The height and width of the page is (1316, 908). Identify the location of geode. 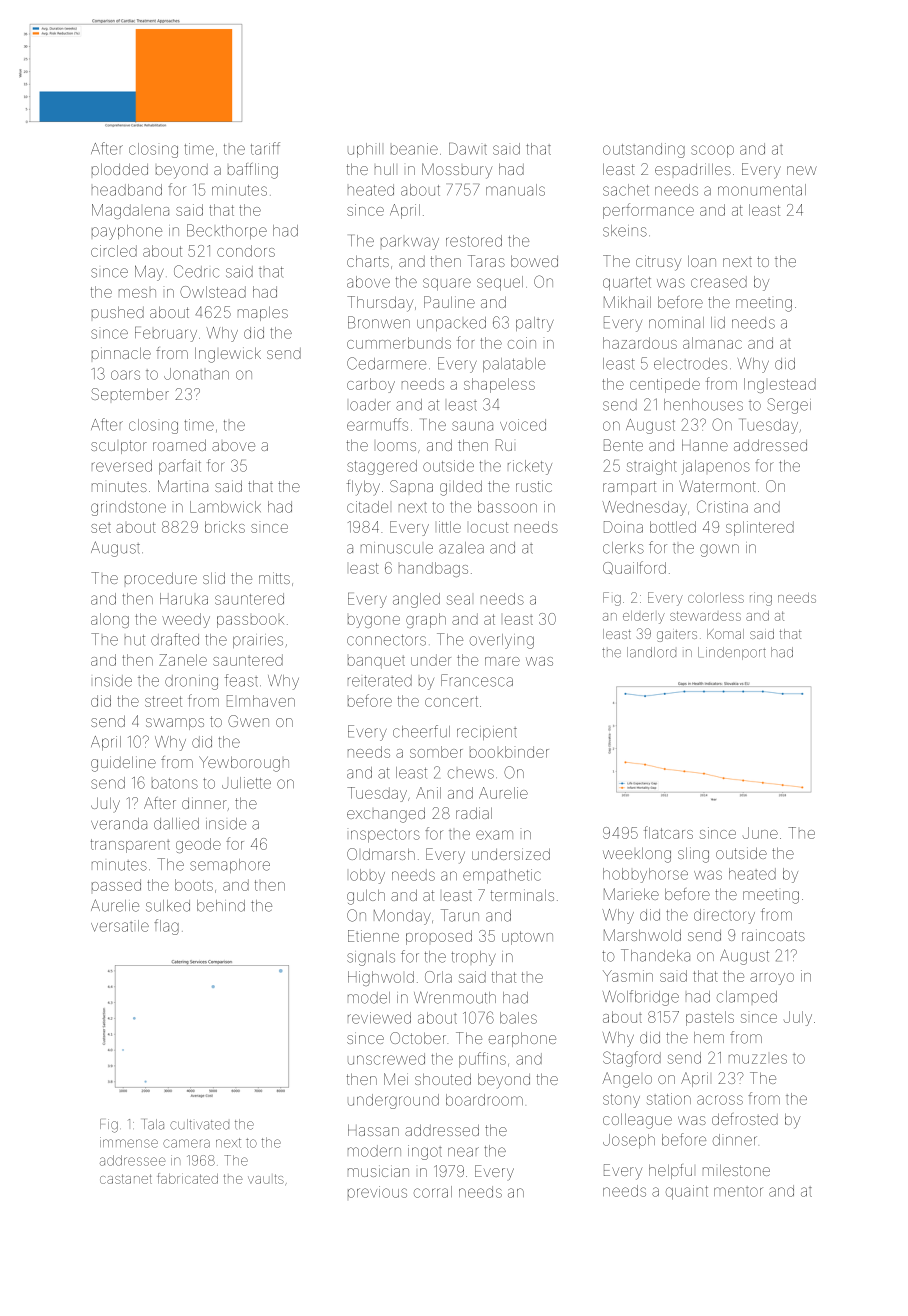
(198, 845).
